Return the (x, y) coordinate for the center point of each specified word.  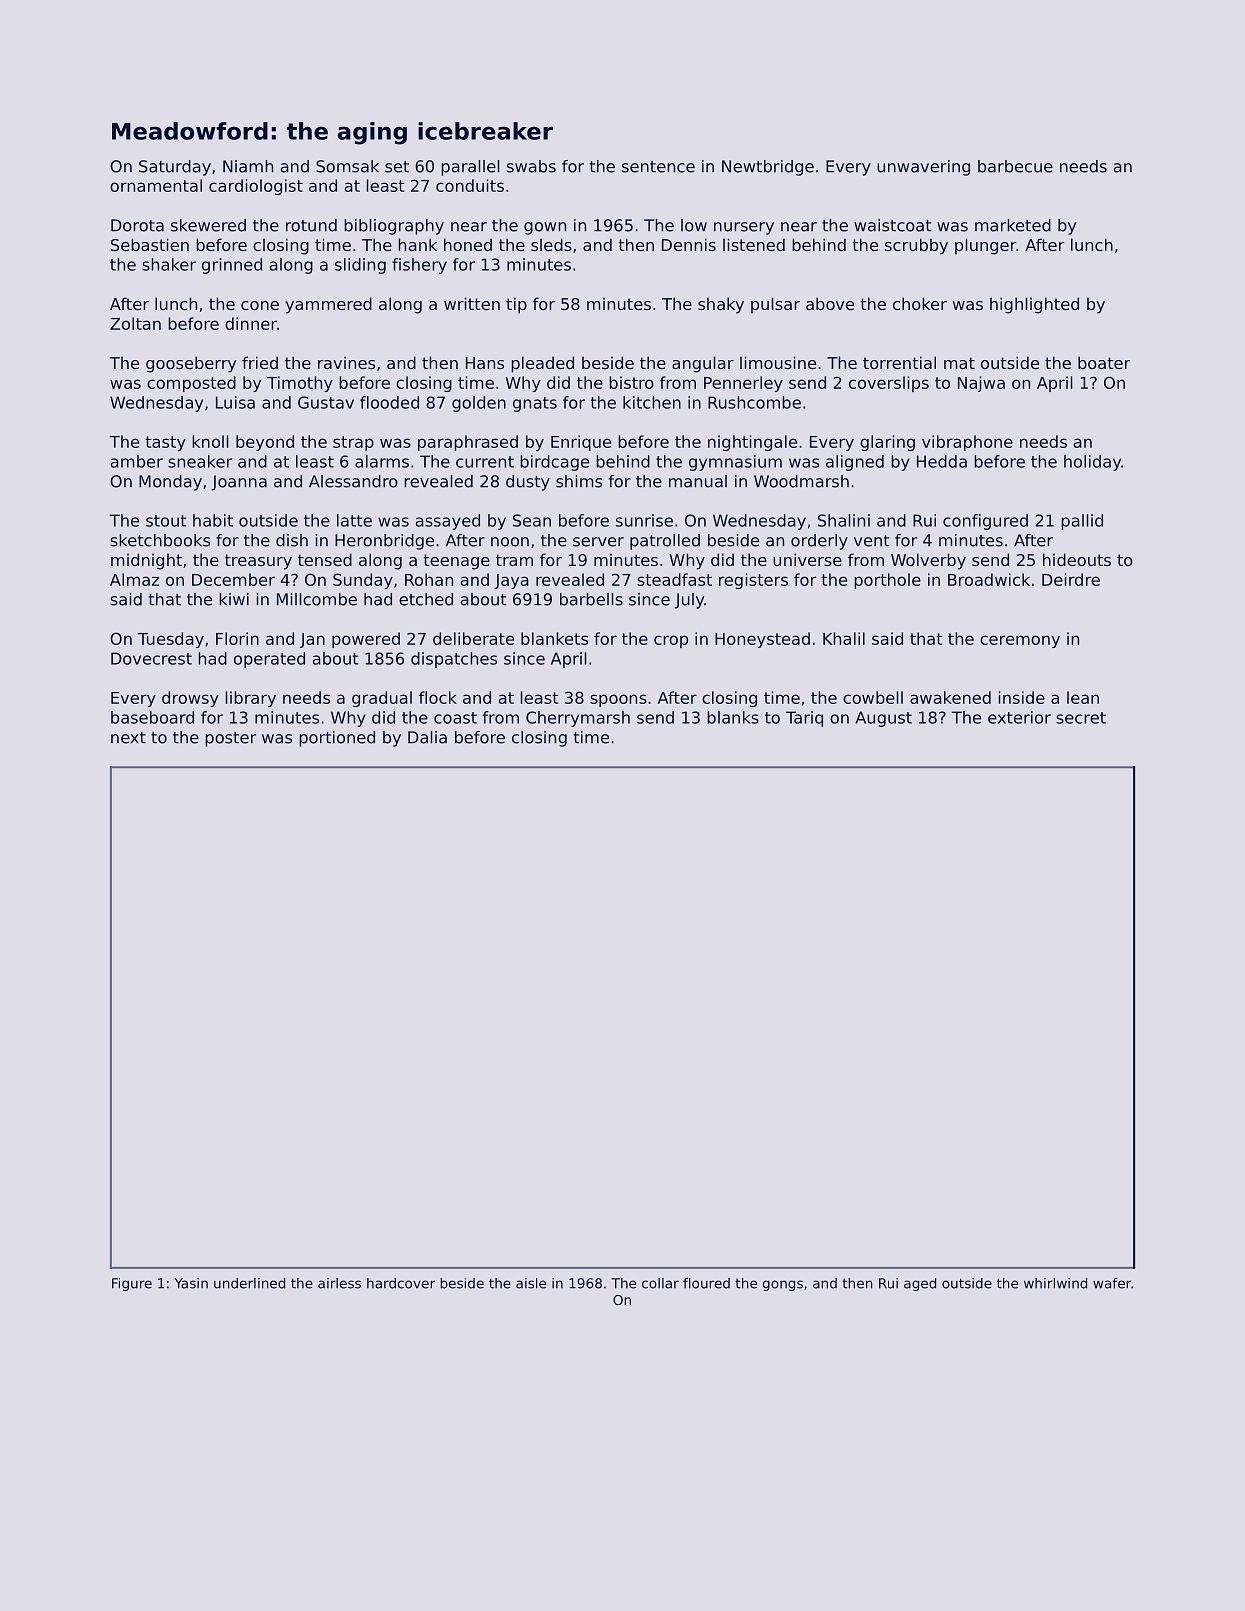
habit (213, 520)
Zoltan (135, 323)
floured (706, 1283)
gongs (783, 1285)
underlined (249, 1283)
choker (920, 303)
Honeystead (762, 640)
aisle (531, 1283)
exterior (1019, 717)
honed (468, 244)
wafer (1112, 1283)
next (128, 738)
